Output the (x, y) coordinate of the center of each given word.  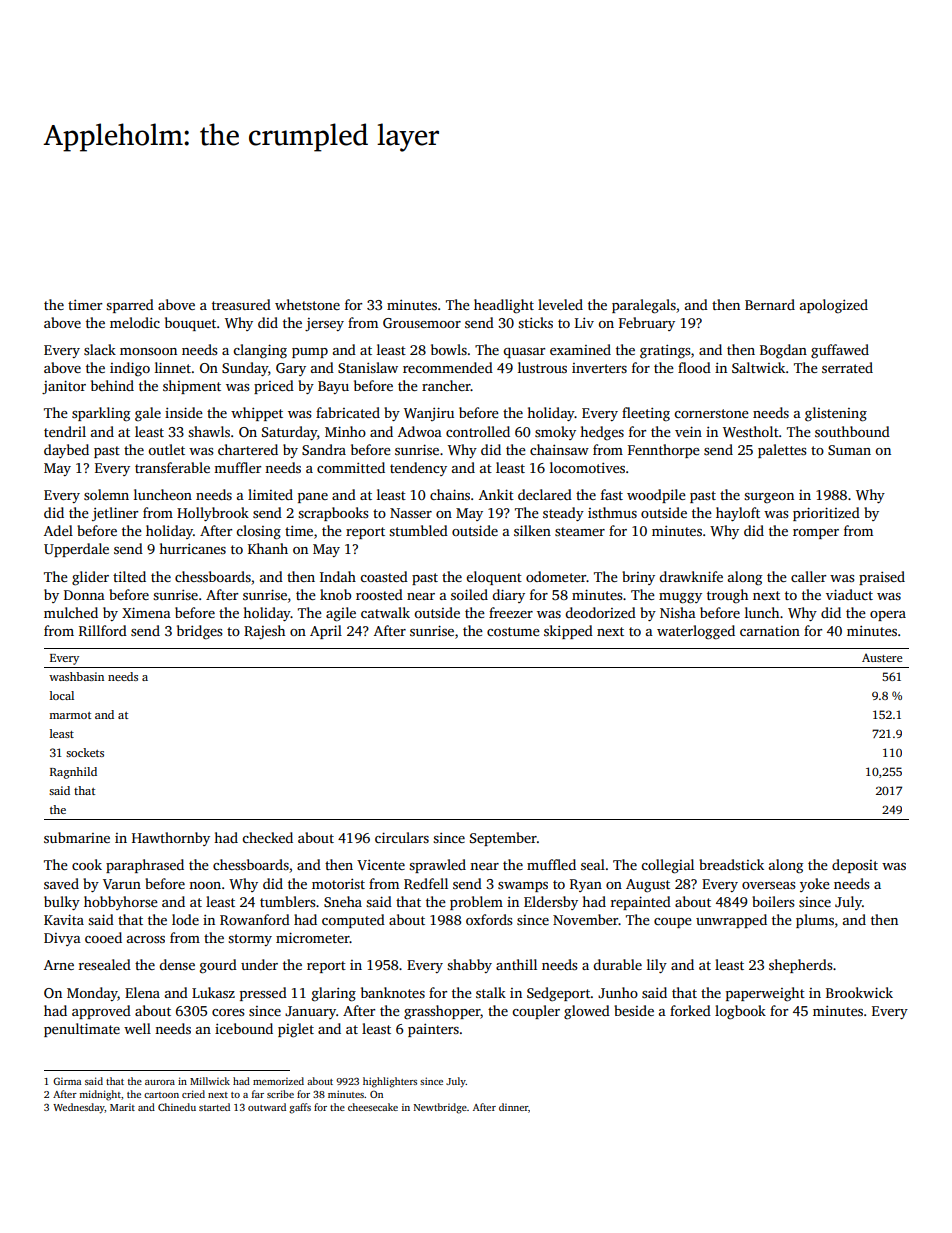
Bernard (770, 304)
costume (513, 631)
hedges (602, 433)
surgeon (769, 498)
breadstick (731, 864)
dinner (513, 1107)
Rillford (103, 630)
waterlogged (696, 632)
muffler (237, 467)
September (503, 839)
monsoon (148, 351)
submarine (77, 837)
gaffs (300, 1108)
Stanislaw (368, 367)
